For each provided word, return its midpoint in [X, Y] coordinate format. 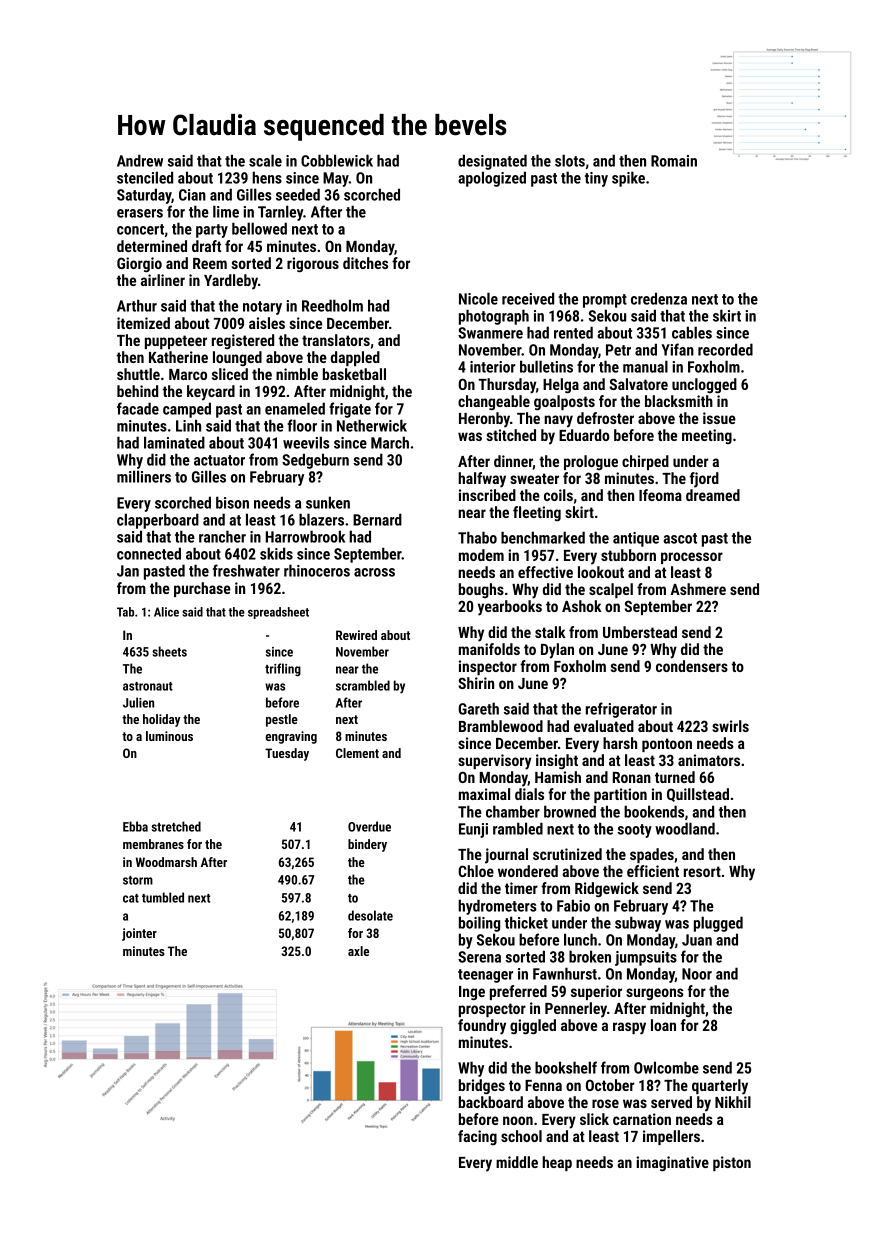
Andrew [140, 160]
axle [358, 951]
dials [529, 794]
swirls [730, 726]
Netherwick [372, 425]
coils [558, 495]
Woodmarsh [166, 862]
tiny [596, 179]
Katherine [178, 357]
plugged [718, 924]
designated [492, 162]
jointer [139, 934]
